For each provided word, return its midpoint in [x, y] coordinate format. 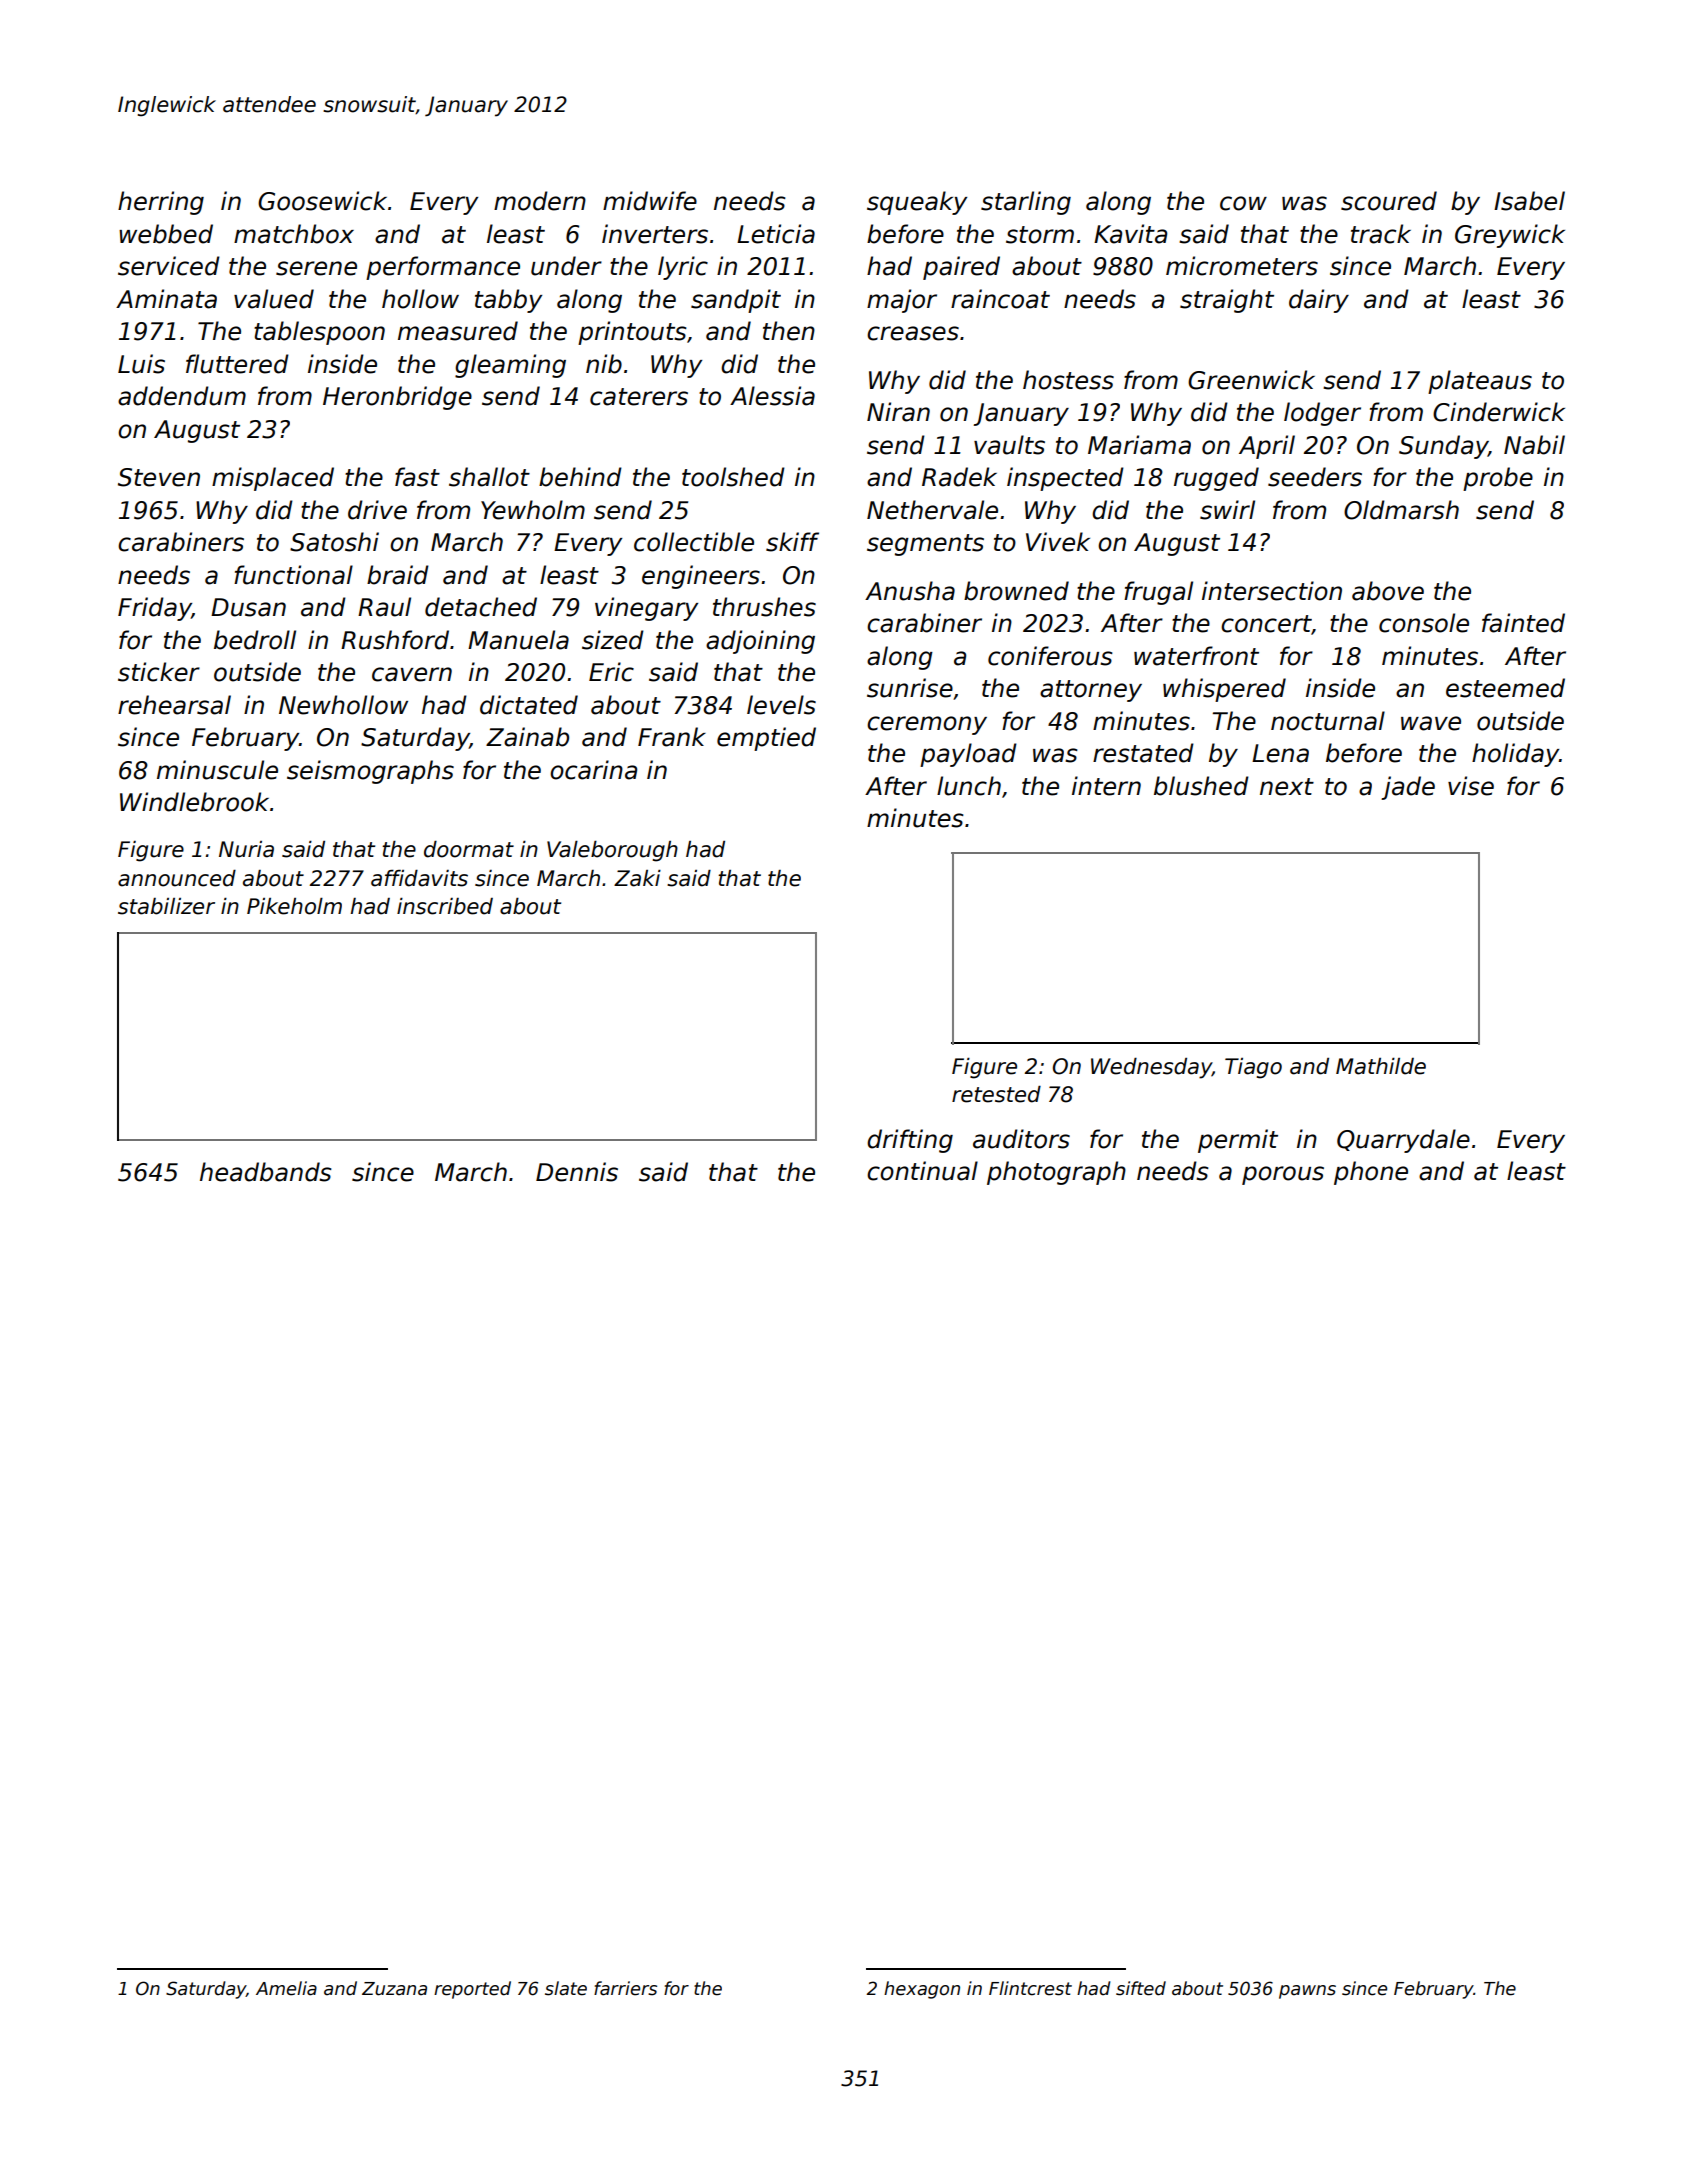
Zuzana [394, 1989]
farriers [625, 1988]
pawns [1307, 1992]
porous [1283, 1175]
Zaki [637, 878]
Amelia [286, 1988]
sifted [1141, 1988]
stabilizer [166, 906]
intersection [1272, 591]
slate [566, 1988]
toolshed [733, 477]
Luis [141, 364]
